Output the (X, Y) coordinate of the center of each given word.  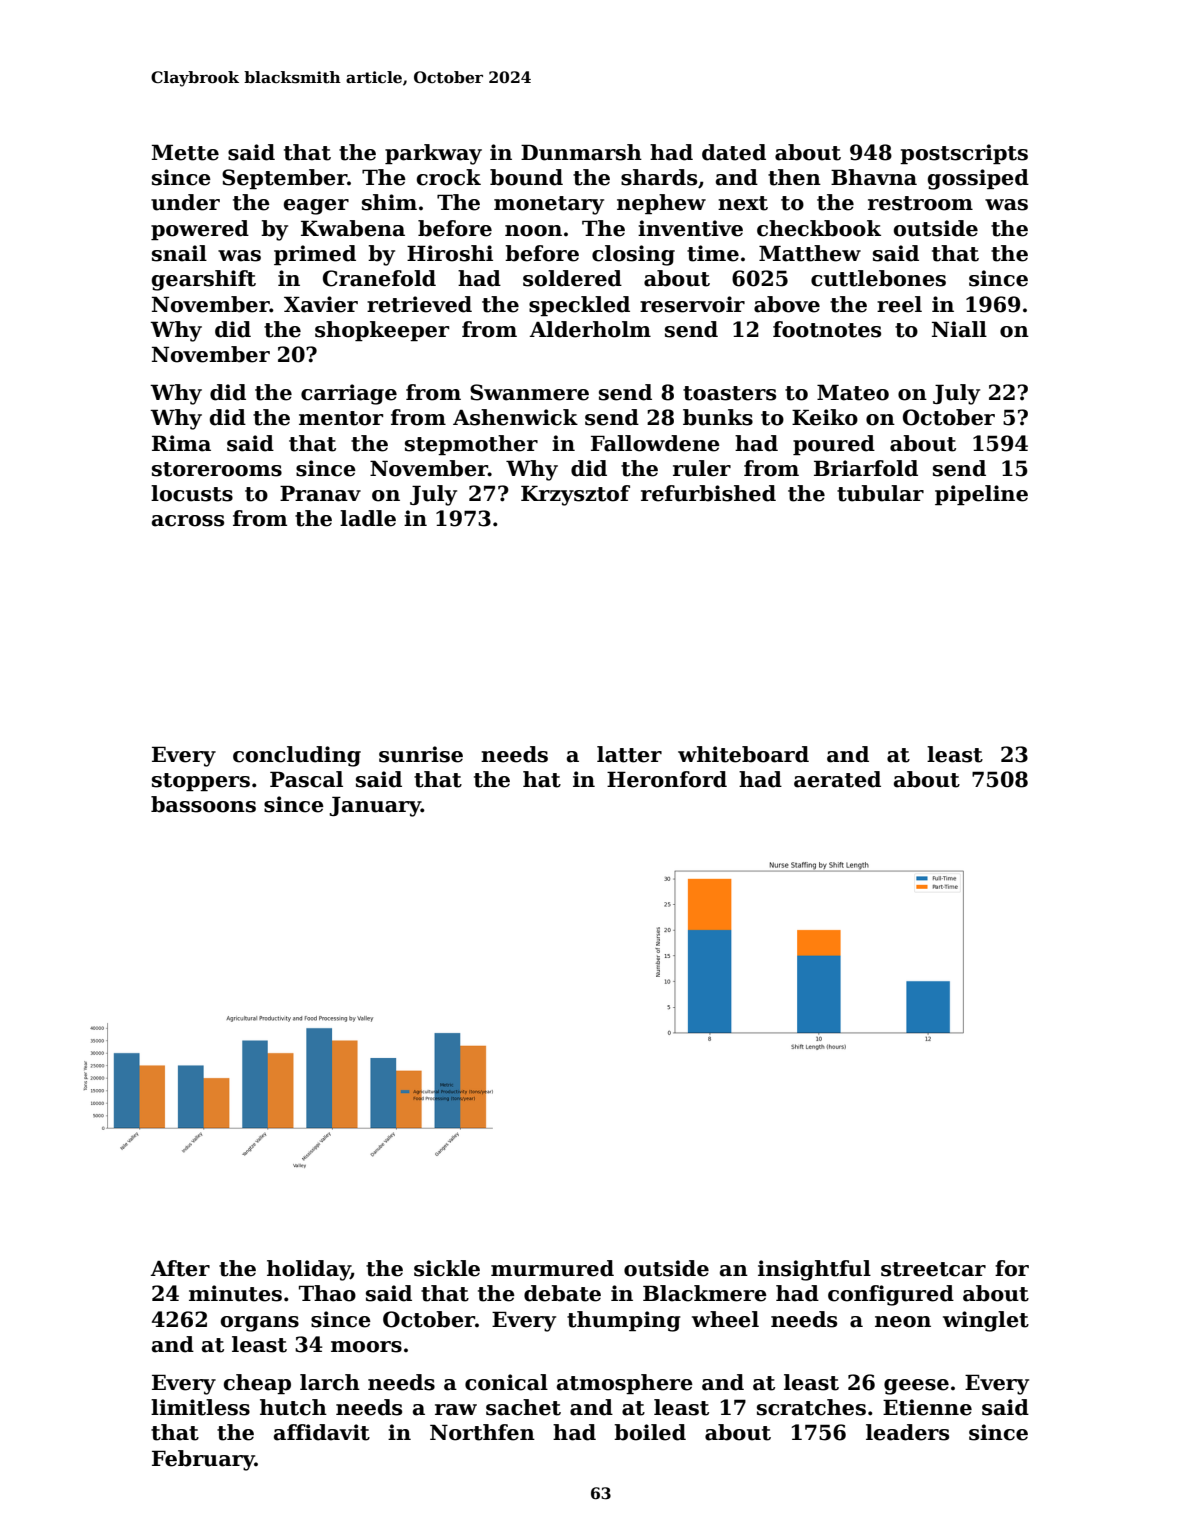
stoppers (201, 782)
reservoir (692, 304)
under (185, 202)
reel (899, 304)
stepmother (471, 445)
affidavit (322, 1432)
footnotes (827, 329)
